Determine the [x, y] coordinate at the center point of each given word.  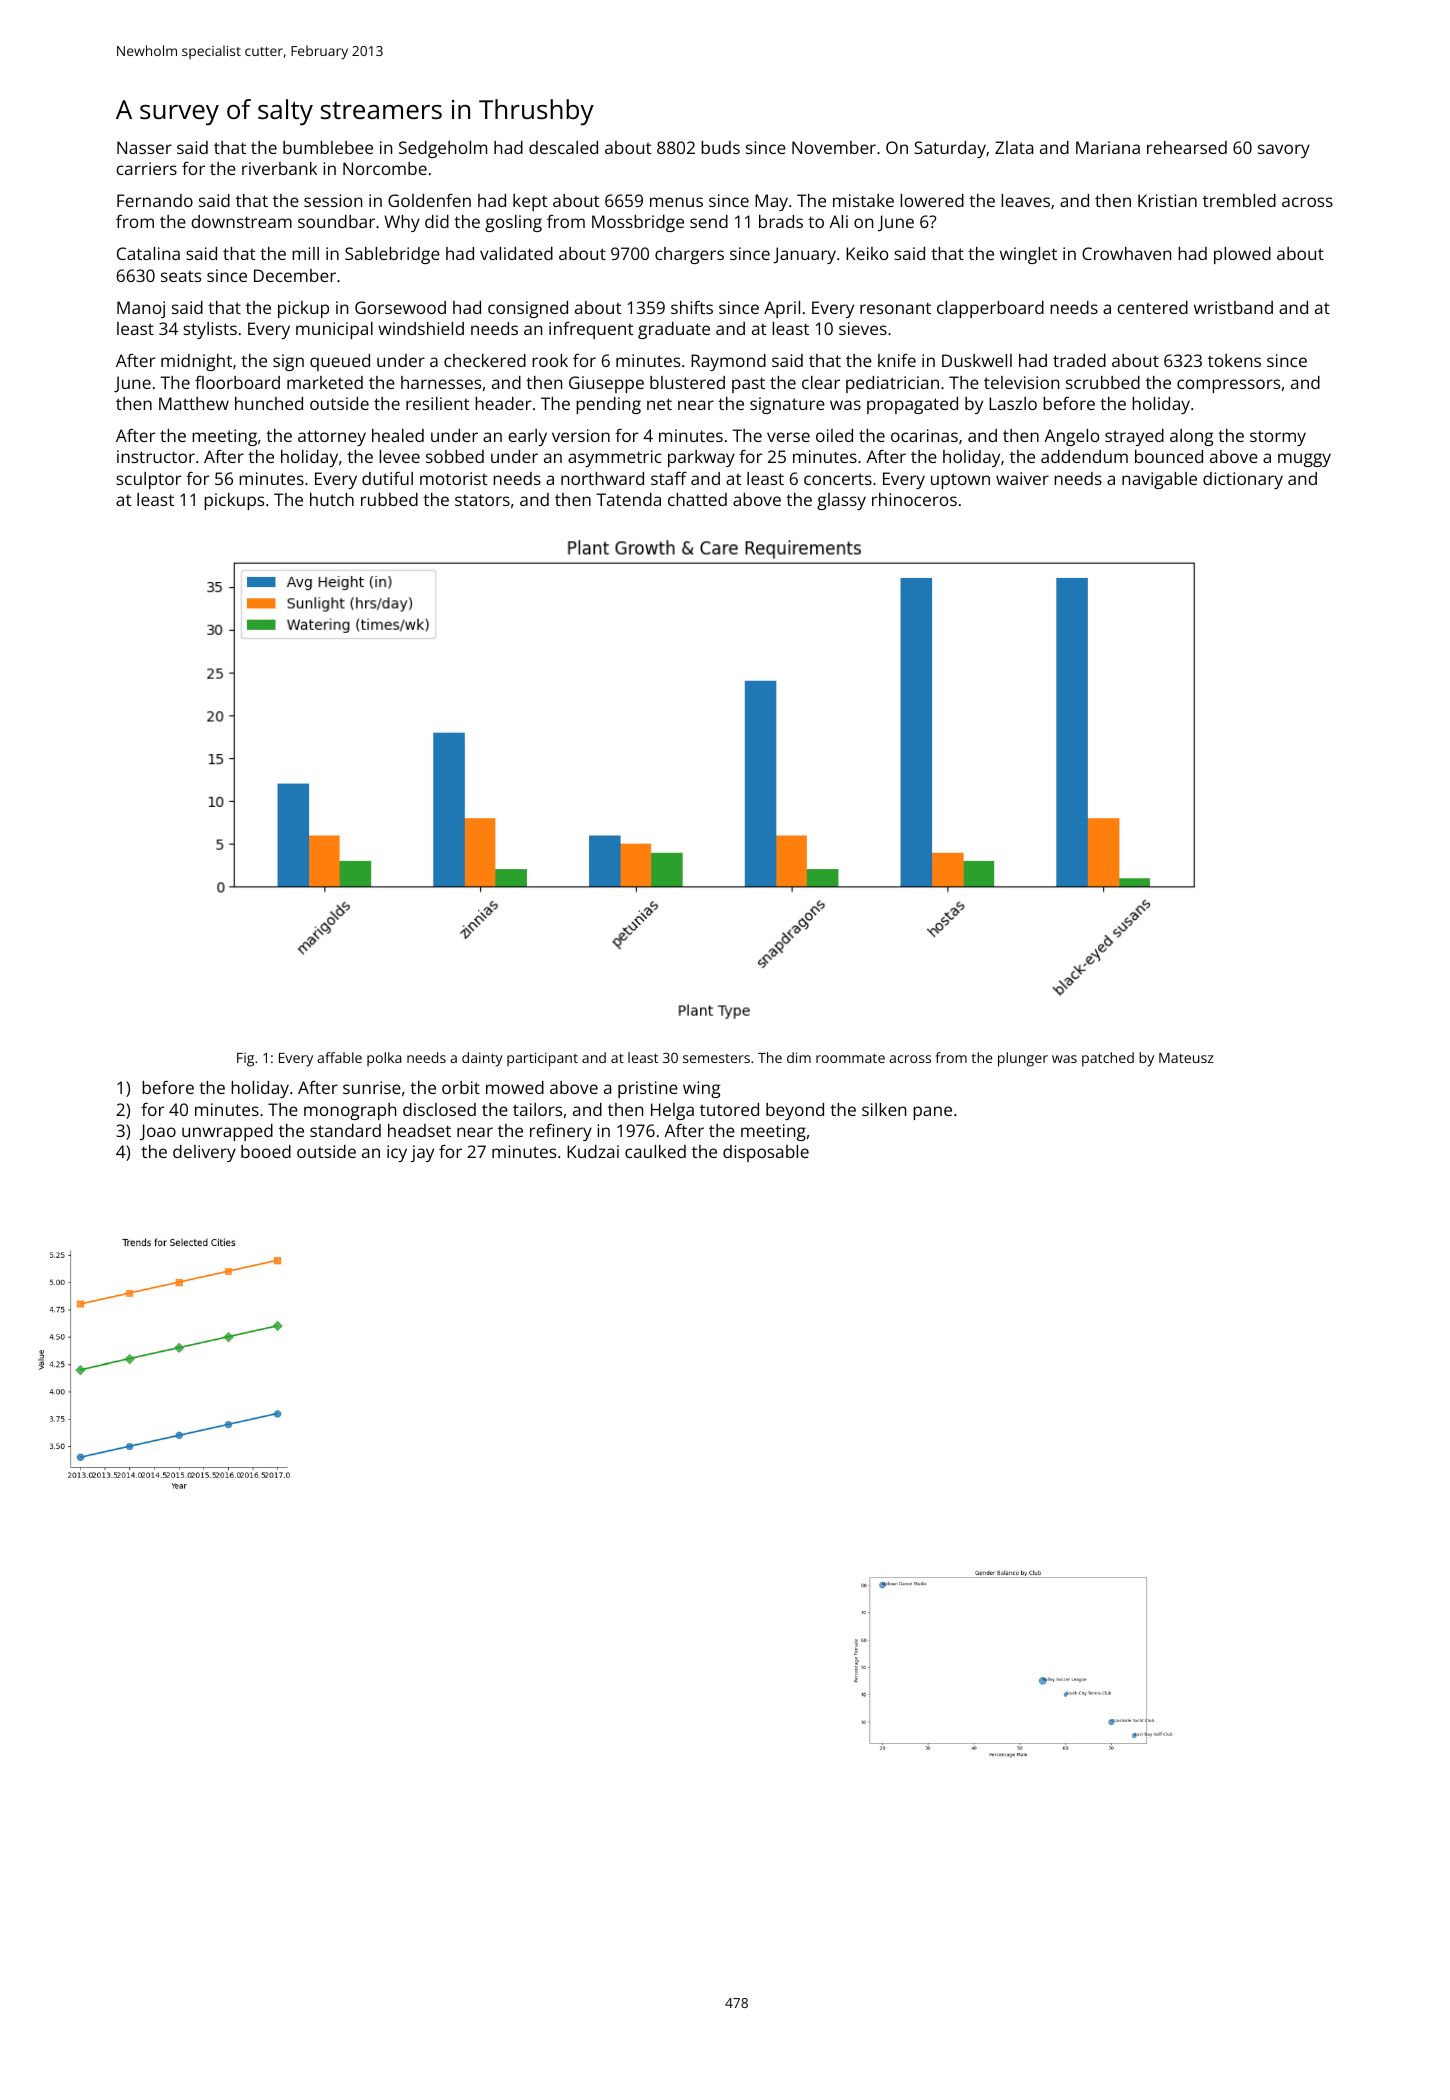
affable [339, 1057]
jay [422, 1153]
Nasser [144, 147]
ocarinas [924, 435]
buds [720, 147]
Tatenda [628, 499]
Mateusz [1186, 1058]
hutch [332, 499]
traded [1079, 360]
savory [1284, 151]
